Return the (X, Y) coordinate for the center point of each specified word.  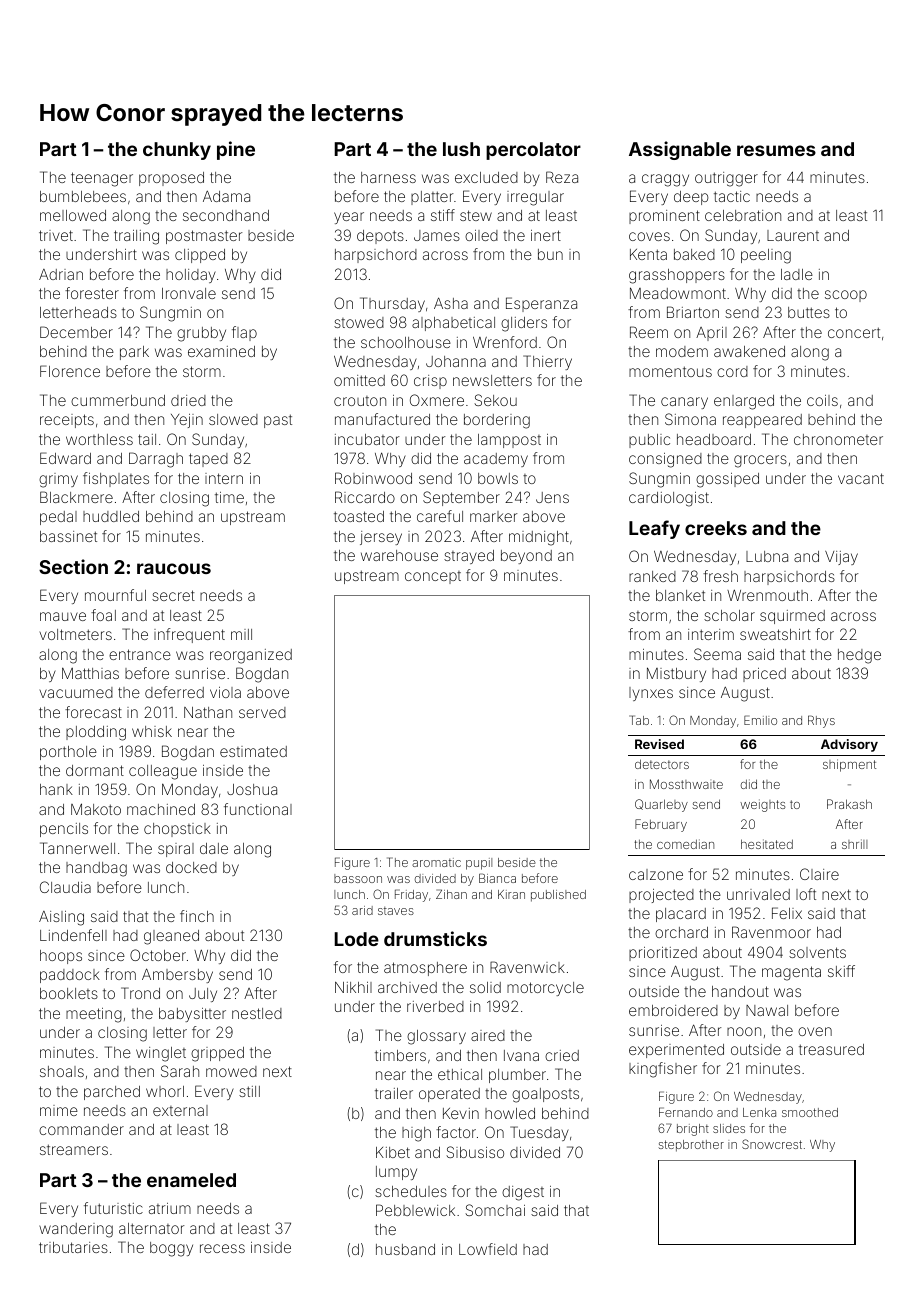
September (461, 498)
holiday (191, 276)
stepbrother (691, 1146)
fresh (720, 576)
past (278, 421)
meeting (94, 1015)
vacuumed (76, 692)
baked (694, 254)
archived (407, 987)
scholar (729, 615)
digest (523, 1193)
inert (546, 235)
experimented (676, 1051)
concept (433, 577)
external (180, 1110)
